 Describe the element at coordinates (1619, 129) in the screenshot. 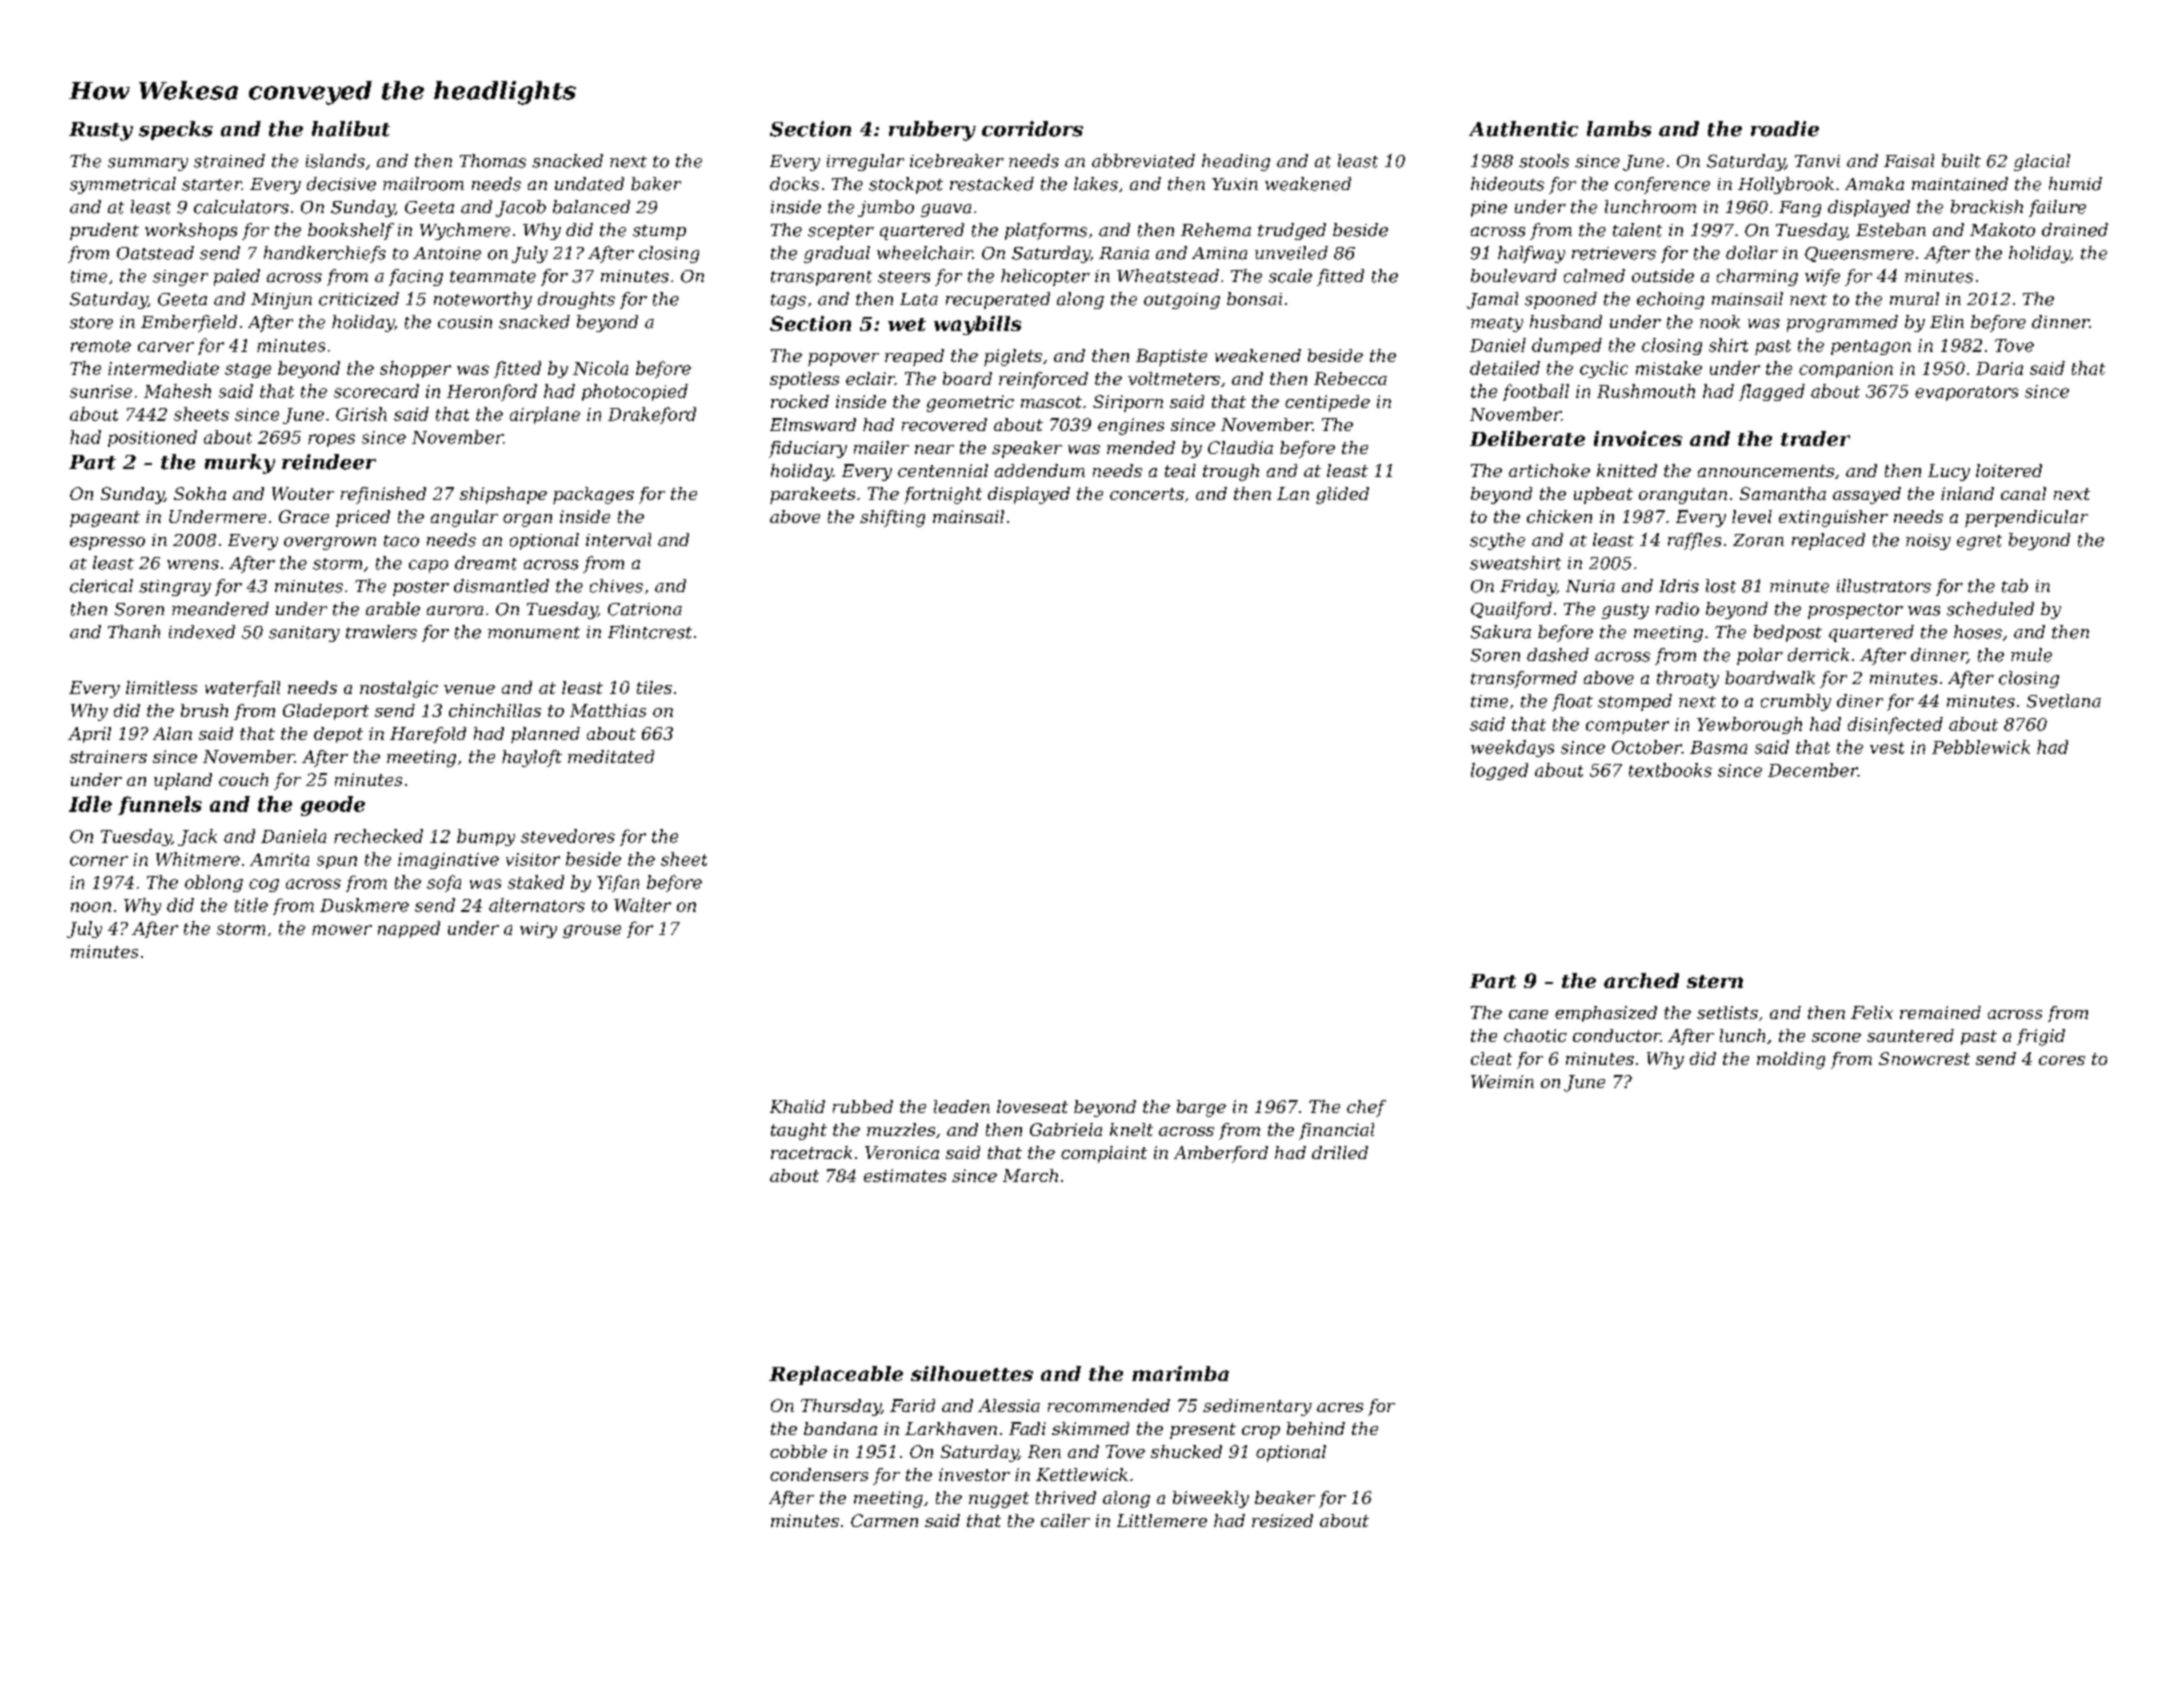

I see `lambs` at that location.
